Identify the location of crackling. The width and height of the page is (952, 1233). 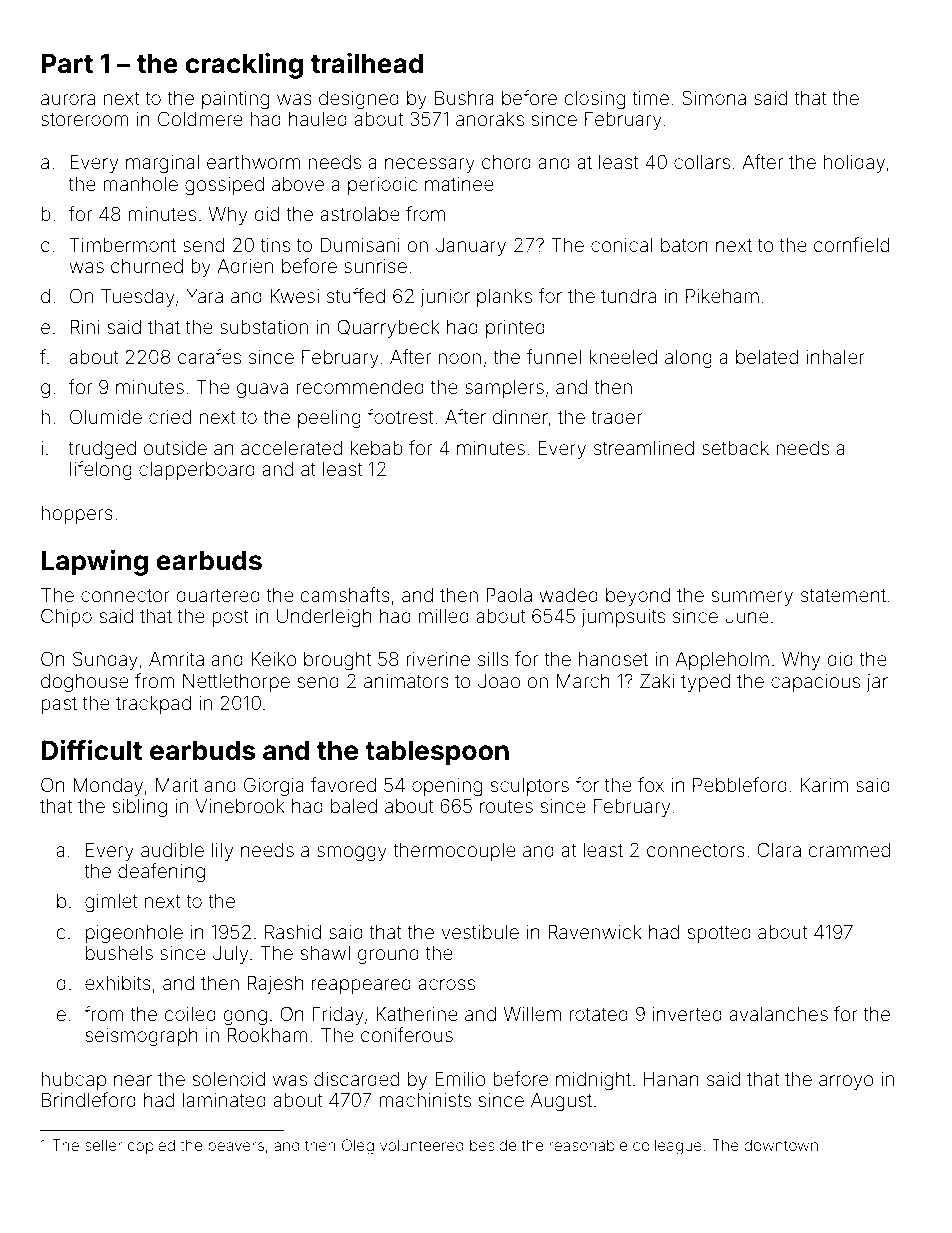
(244, 65).
